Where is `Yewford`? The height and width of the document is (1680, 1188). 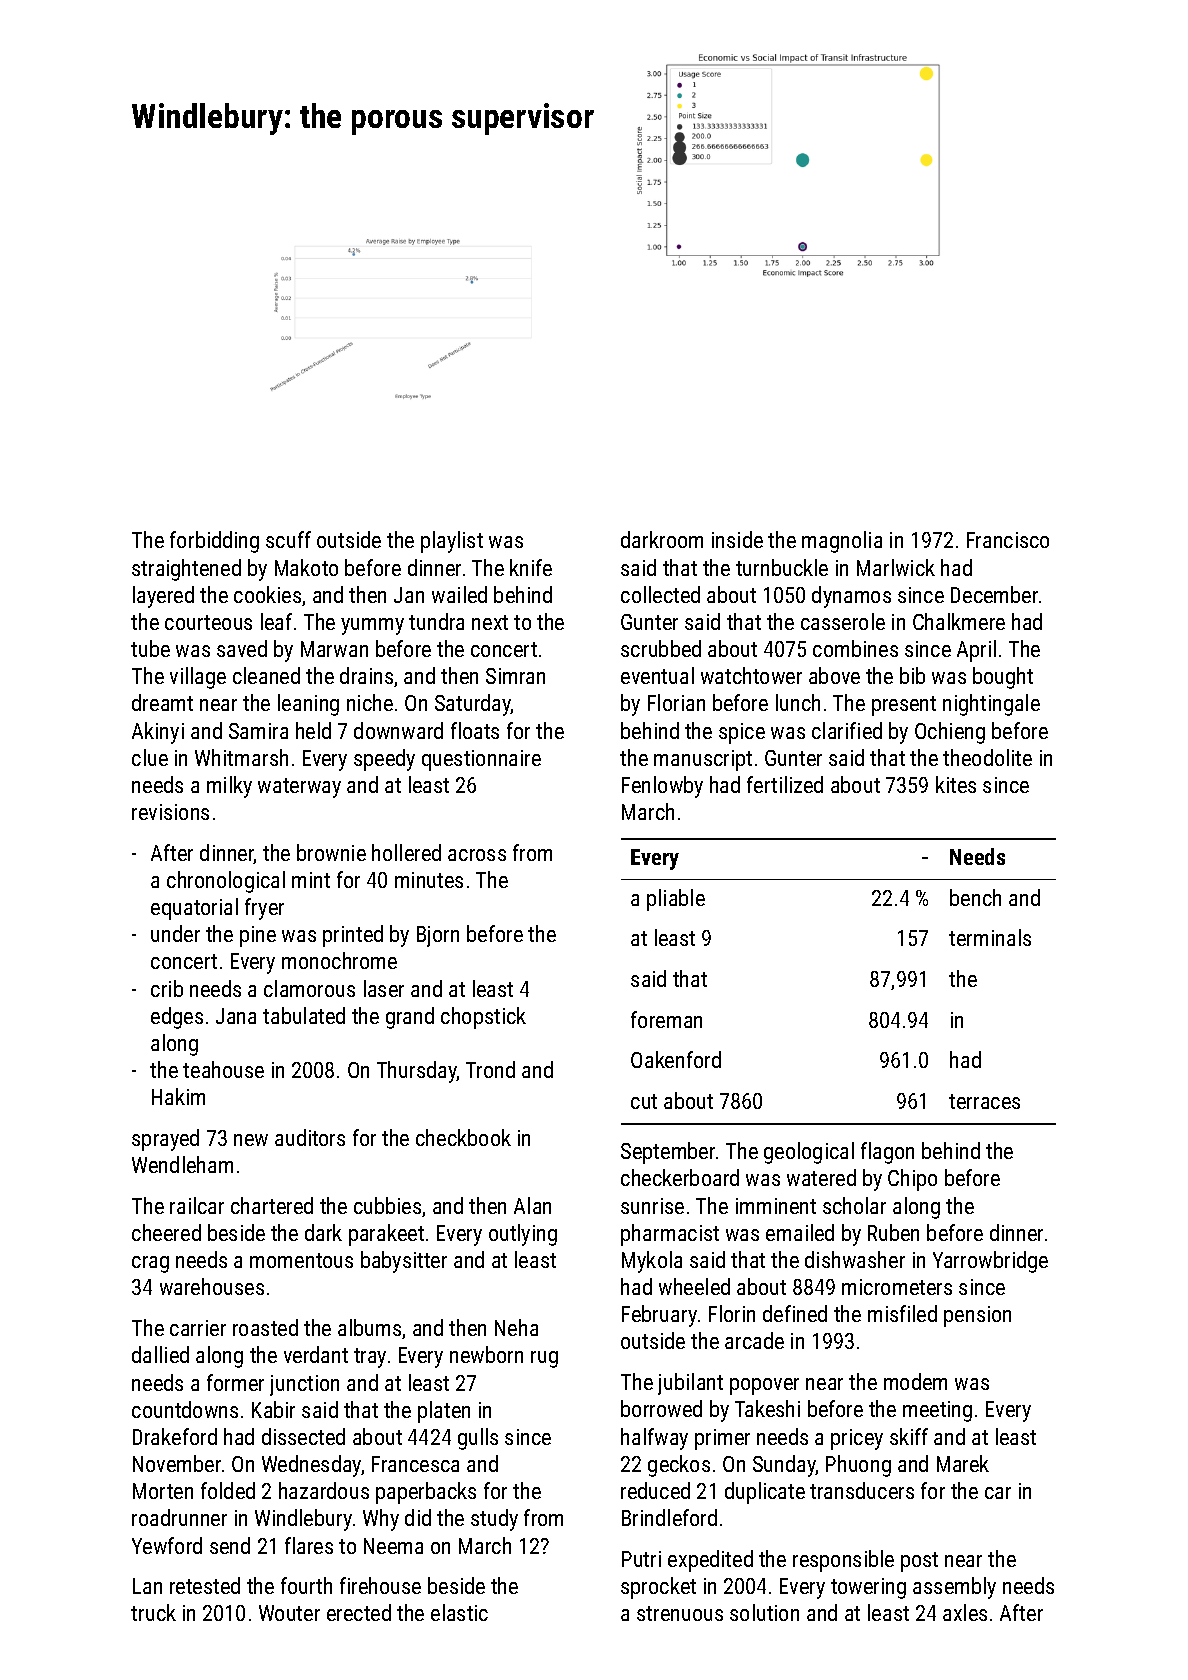 Yewford is located at coordinates (167, 1545).
